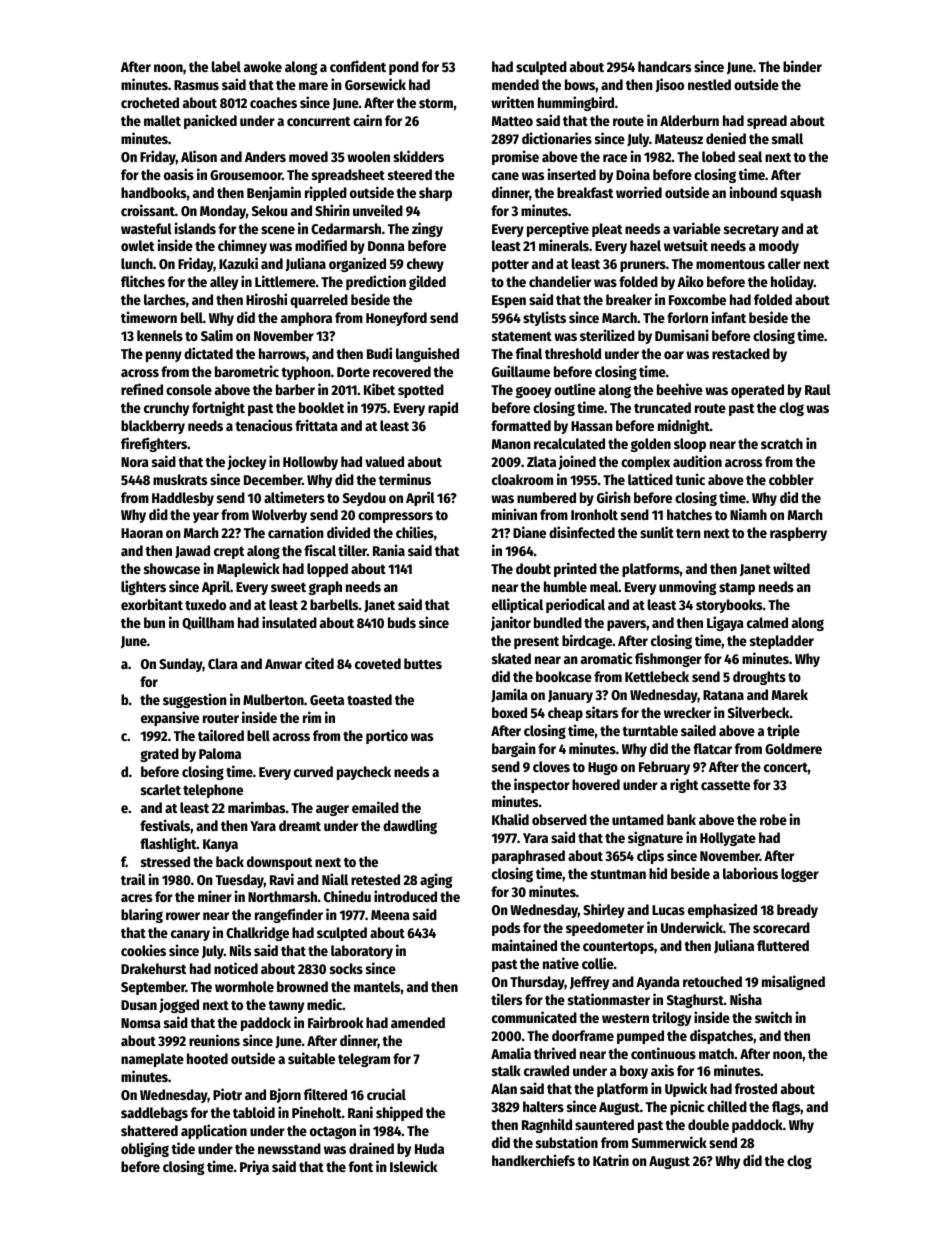 This screenshot has height=1233, width=952. I want to click on Jisoo, so click(670, 85).
